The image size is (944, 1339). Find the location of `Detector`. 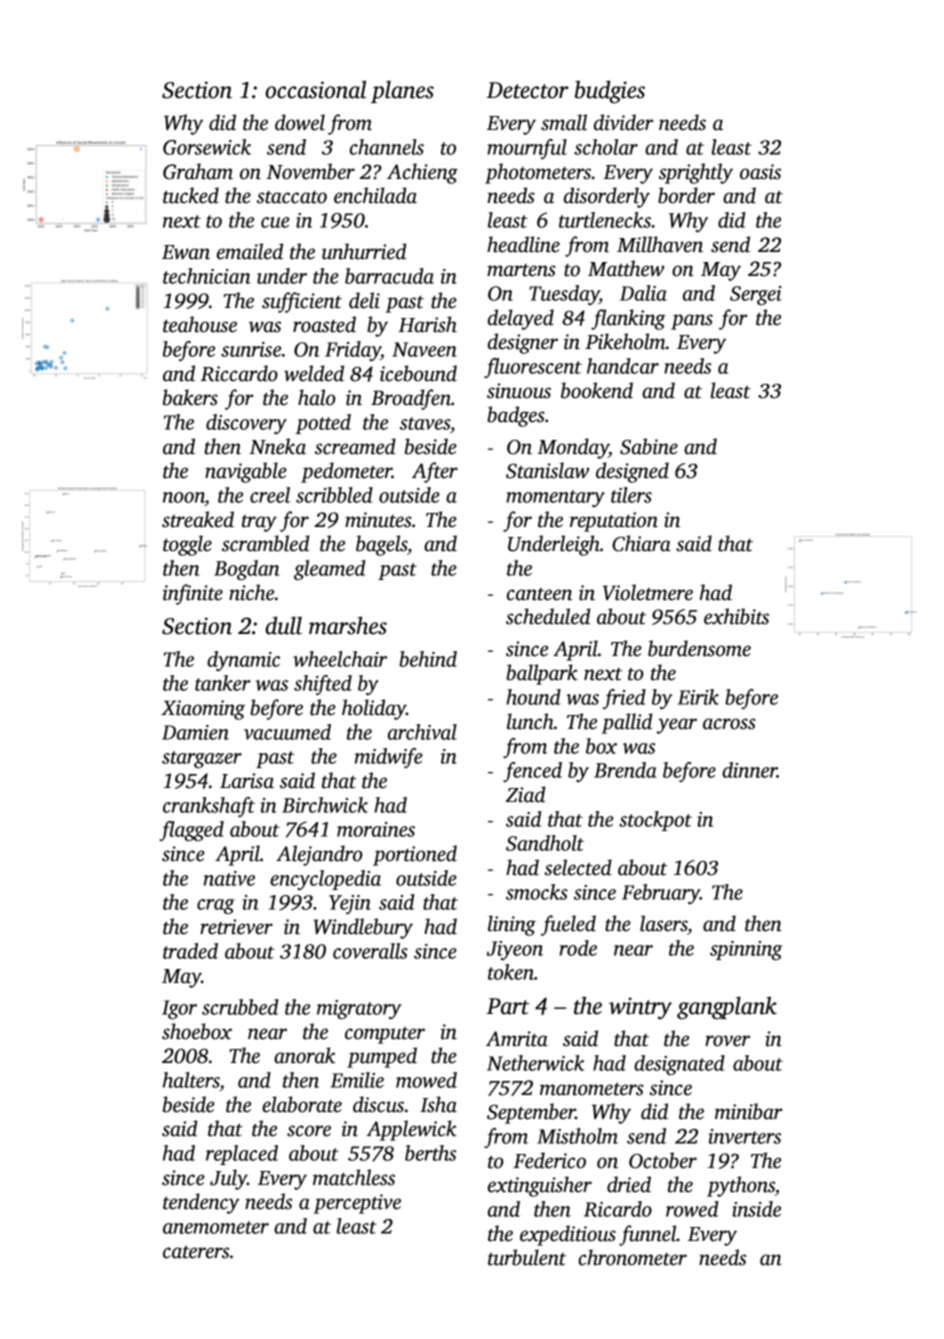

Detector is located at coordinates (528, 90).
